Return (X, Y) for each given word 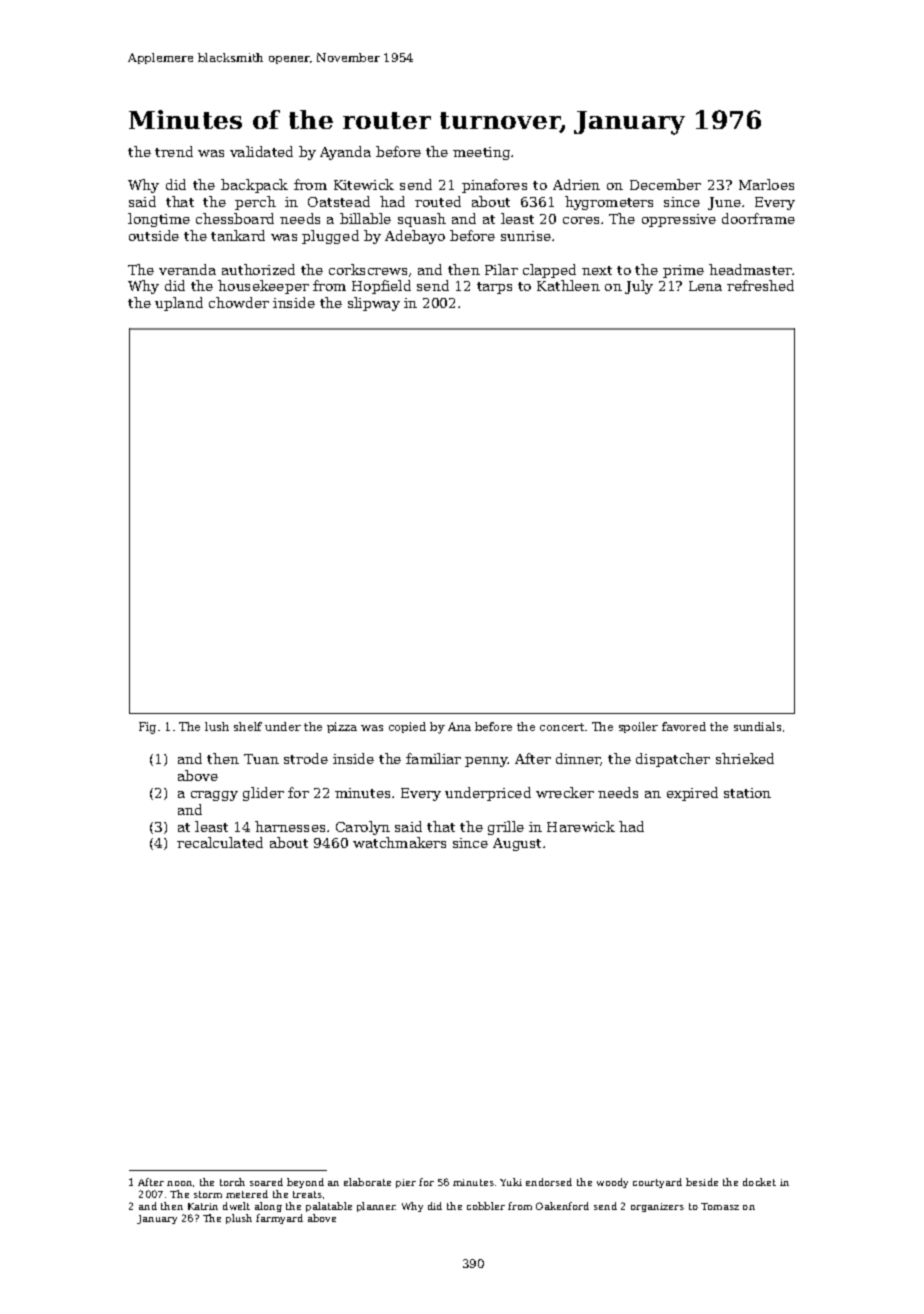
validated (261, 151)
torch (232, 1182)
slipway (374, 304)
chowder (239, 302)
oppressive (679, 220)
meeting (481, 153)
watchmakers (399, 842)
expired (692, 794)
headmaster (750, 269)
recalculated (220, 842)
